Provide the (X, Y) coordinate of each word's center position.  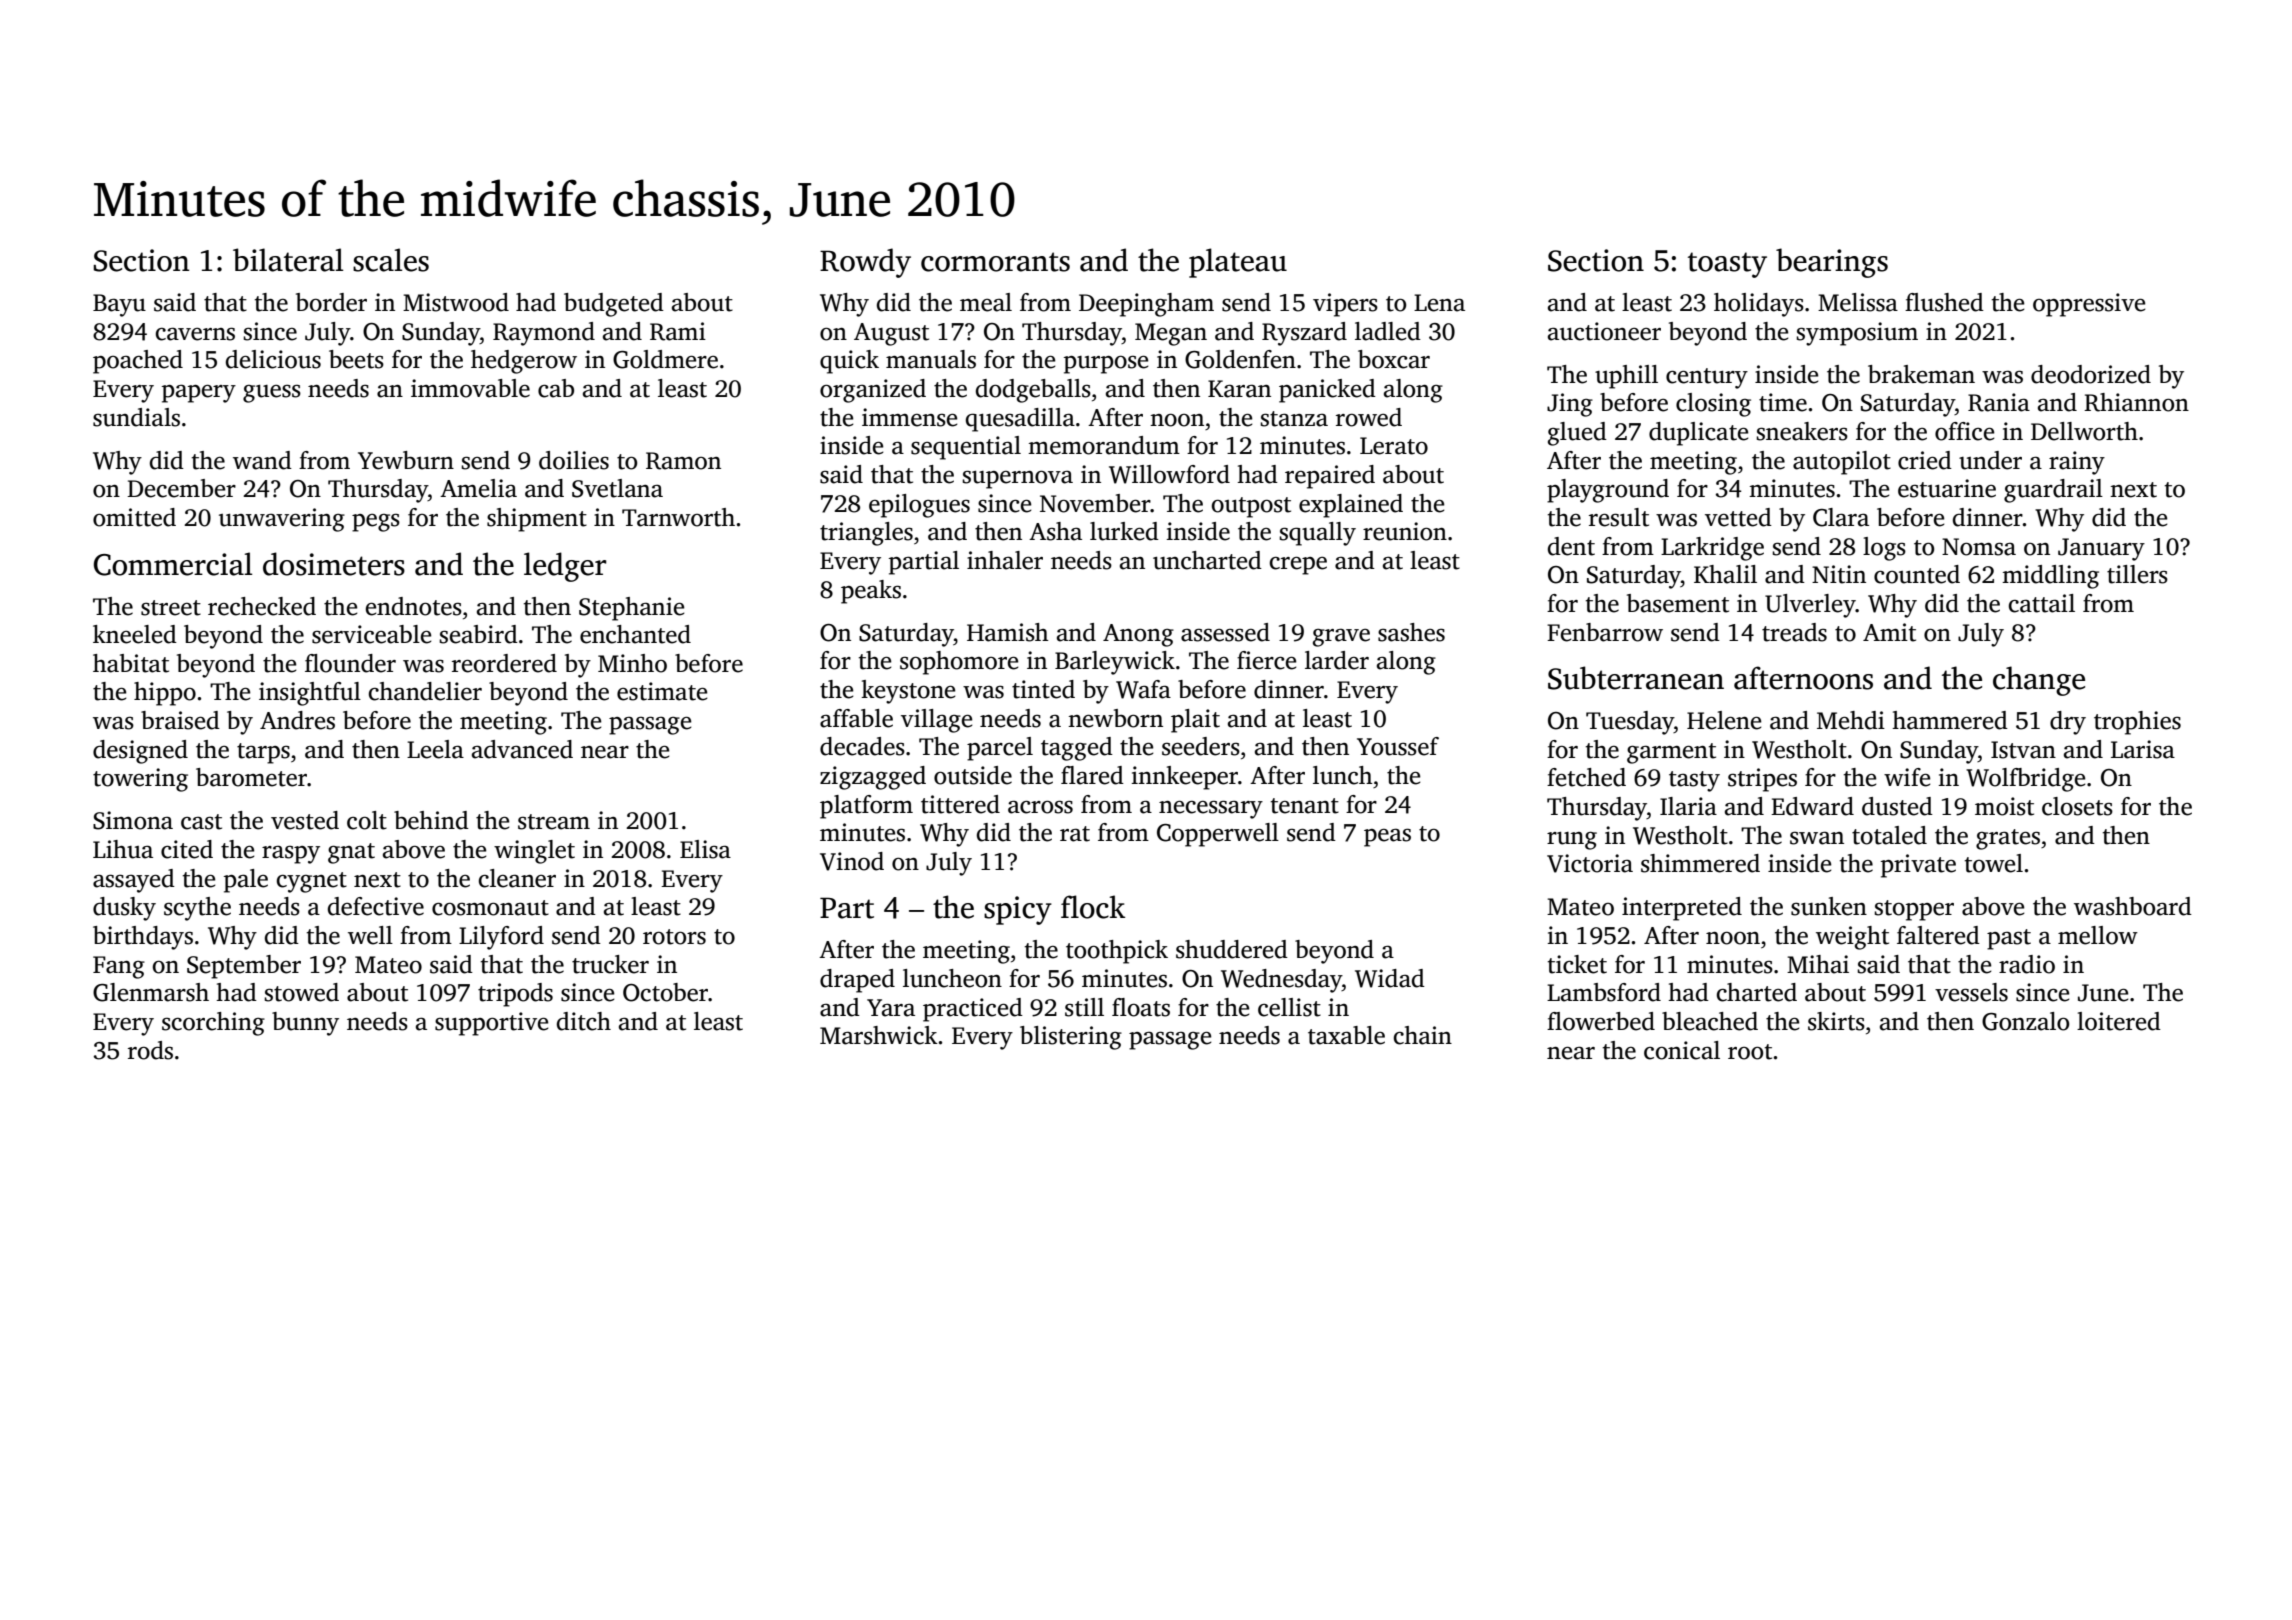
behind (431, 820)
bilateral (288, 260)
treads (1794, 632)
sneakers (1802, 431)
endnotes (414, 606)
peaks (871, 592)
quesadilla (1020, 420)
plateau (1238, 263)
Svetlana (617, 488)
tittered (960, 804)
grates (2008, 839)
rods (150, 1050)
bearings (1832, 263)
